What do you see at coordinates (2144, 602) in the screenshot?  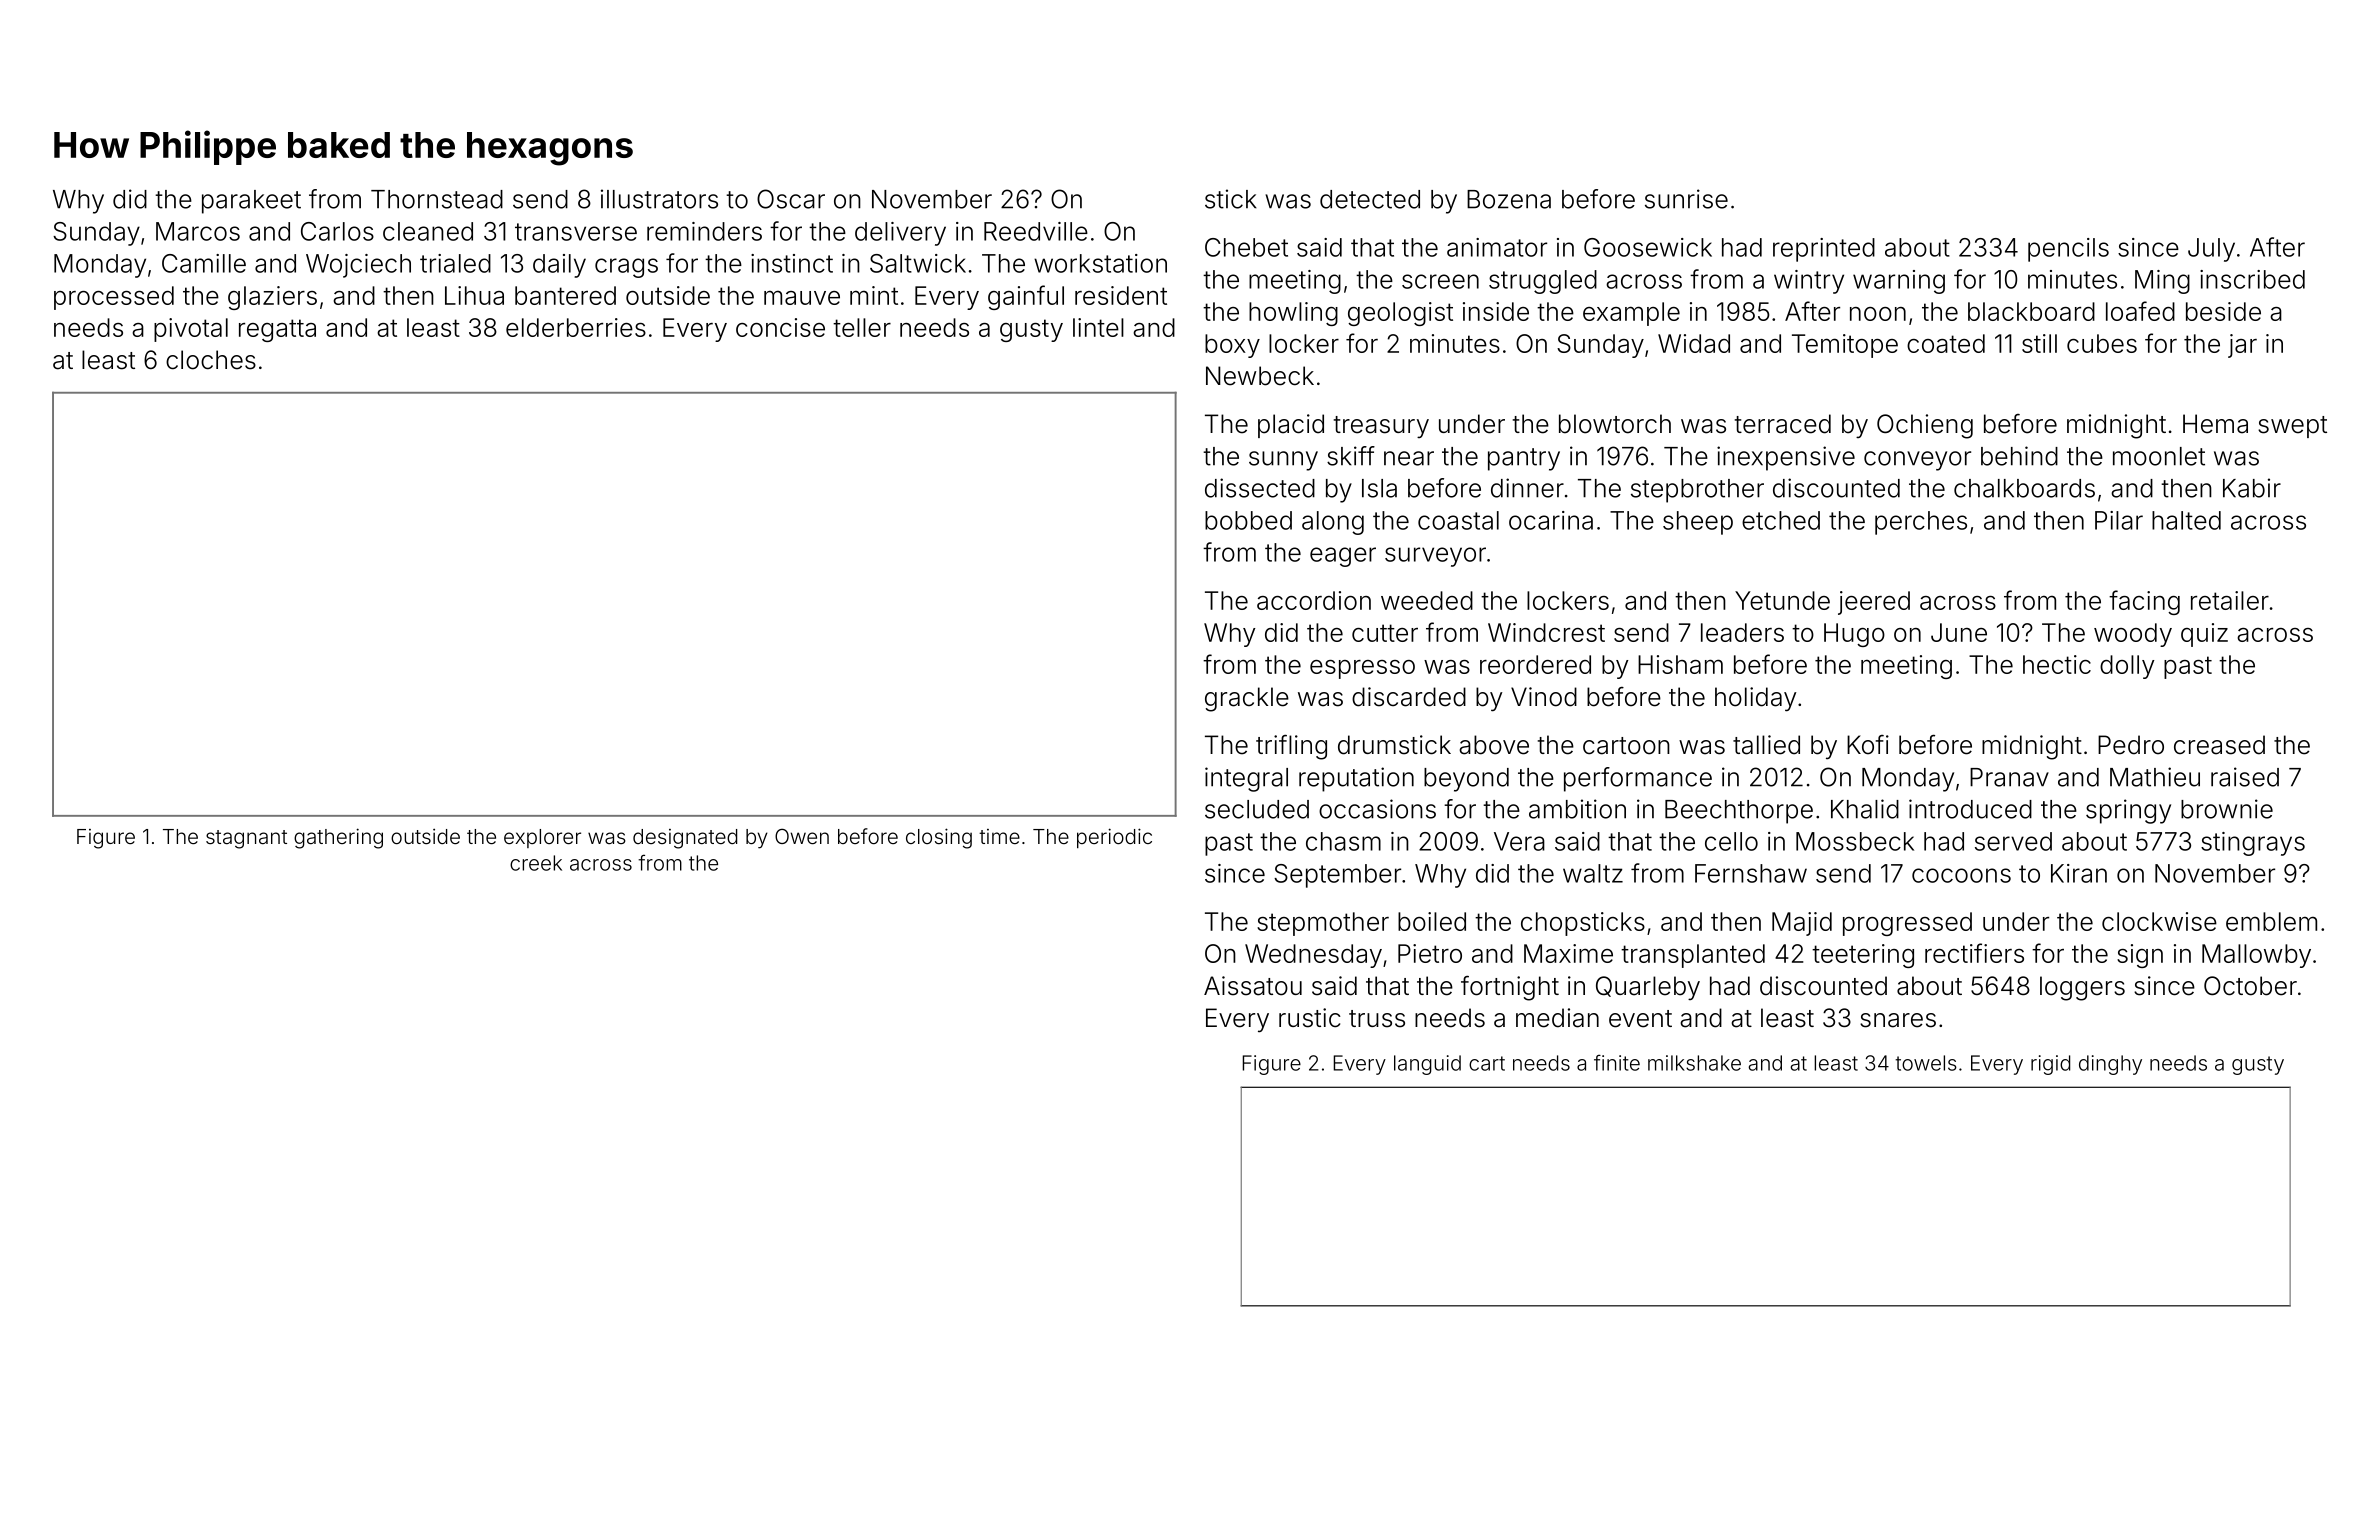 I see `facing` at bounding box center [2144, 602].
